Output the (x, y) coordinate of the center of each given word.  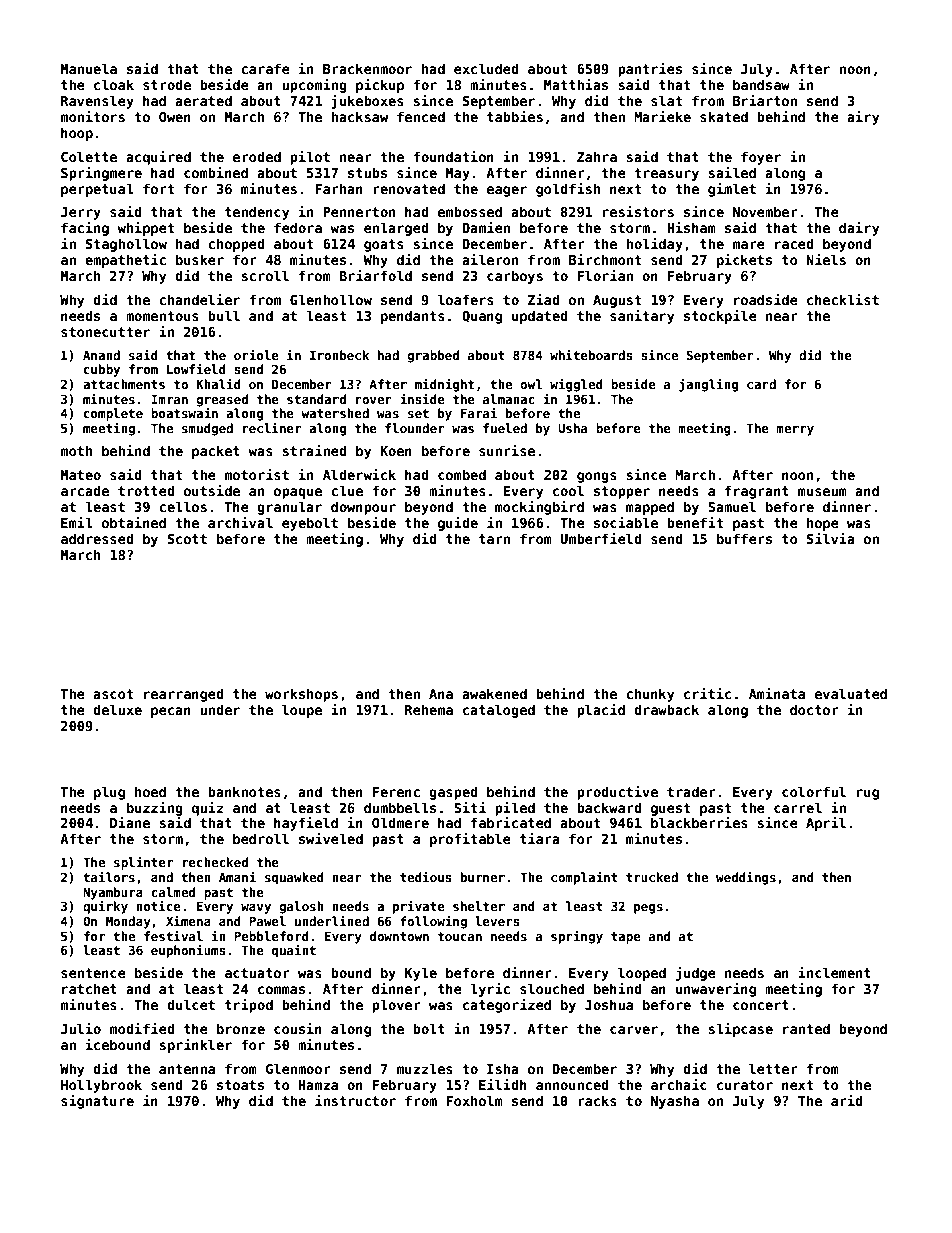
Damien (486, 227)
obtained (134, 522)
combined (216, 172)
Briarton (765, 100)
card (761, 384)
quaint (294, 951)
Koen (396, 451)
